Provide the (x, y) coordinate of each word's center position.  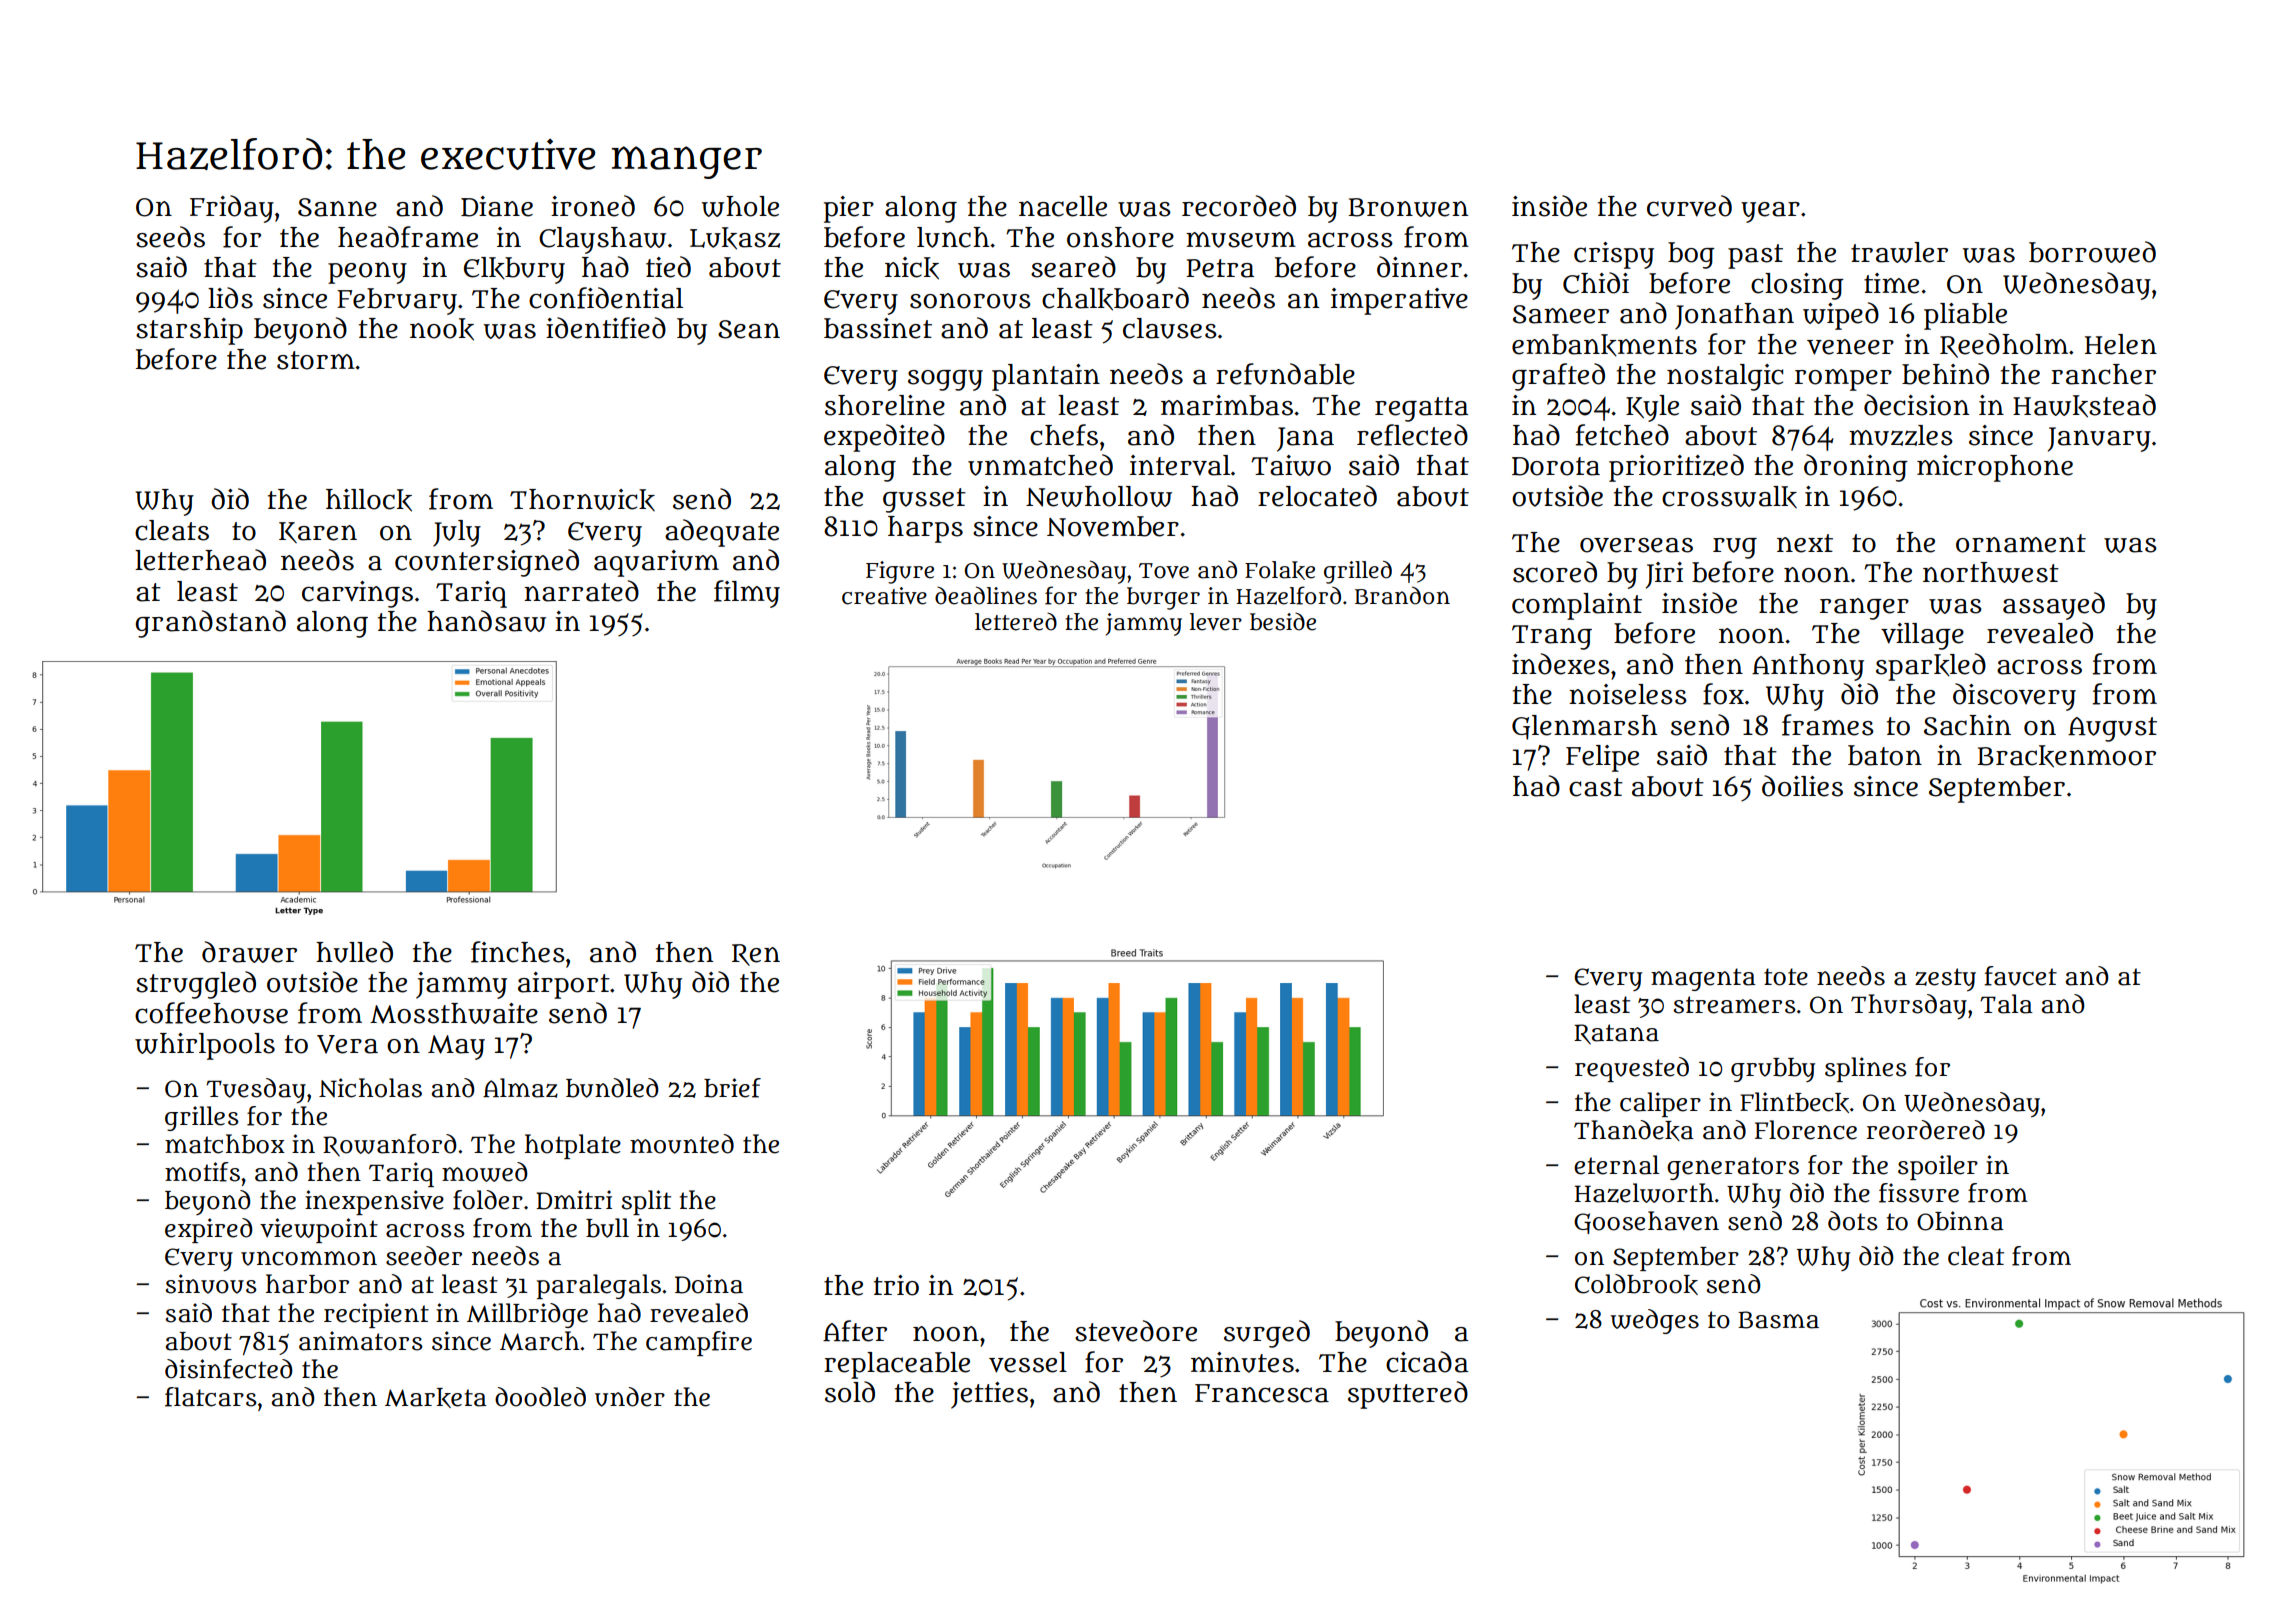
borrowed (2092, 252)
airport (564, 985)
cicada (1427, 1362)
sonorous (970, 301)
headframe (408, 237)
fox (1723, 694)
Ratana (1616, 1034)
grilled (1358, 572)
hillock (369, 500)
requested (1632, 1069)
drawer (249, 952)
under (630, 1397)
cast (1596, 787)
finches (518, 952)
